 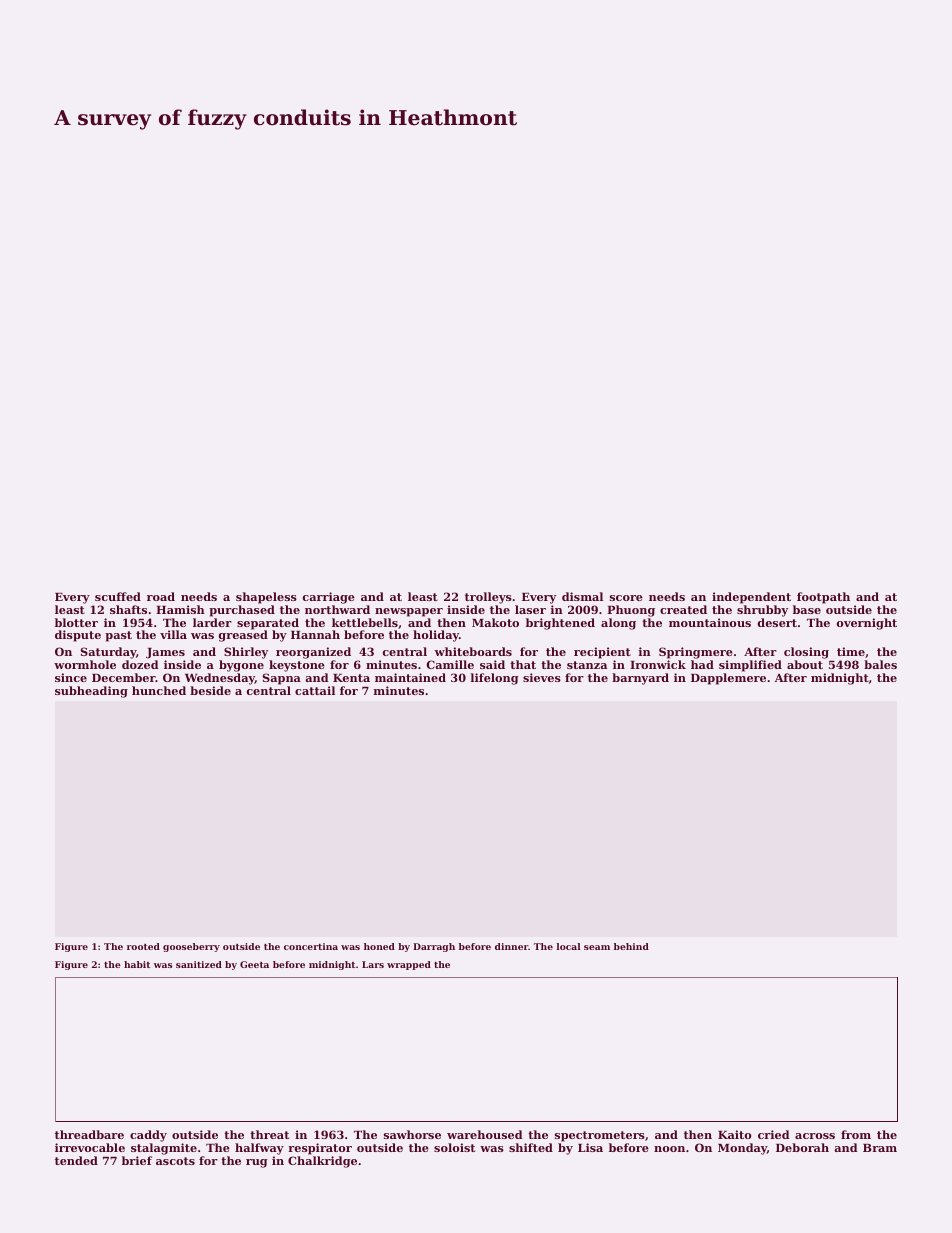 What do you see at coordinates (210, 690) in the image?
I see `beside` at bounding box center [210, 690].
